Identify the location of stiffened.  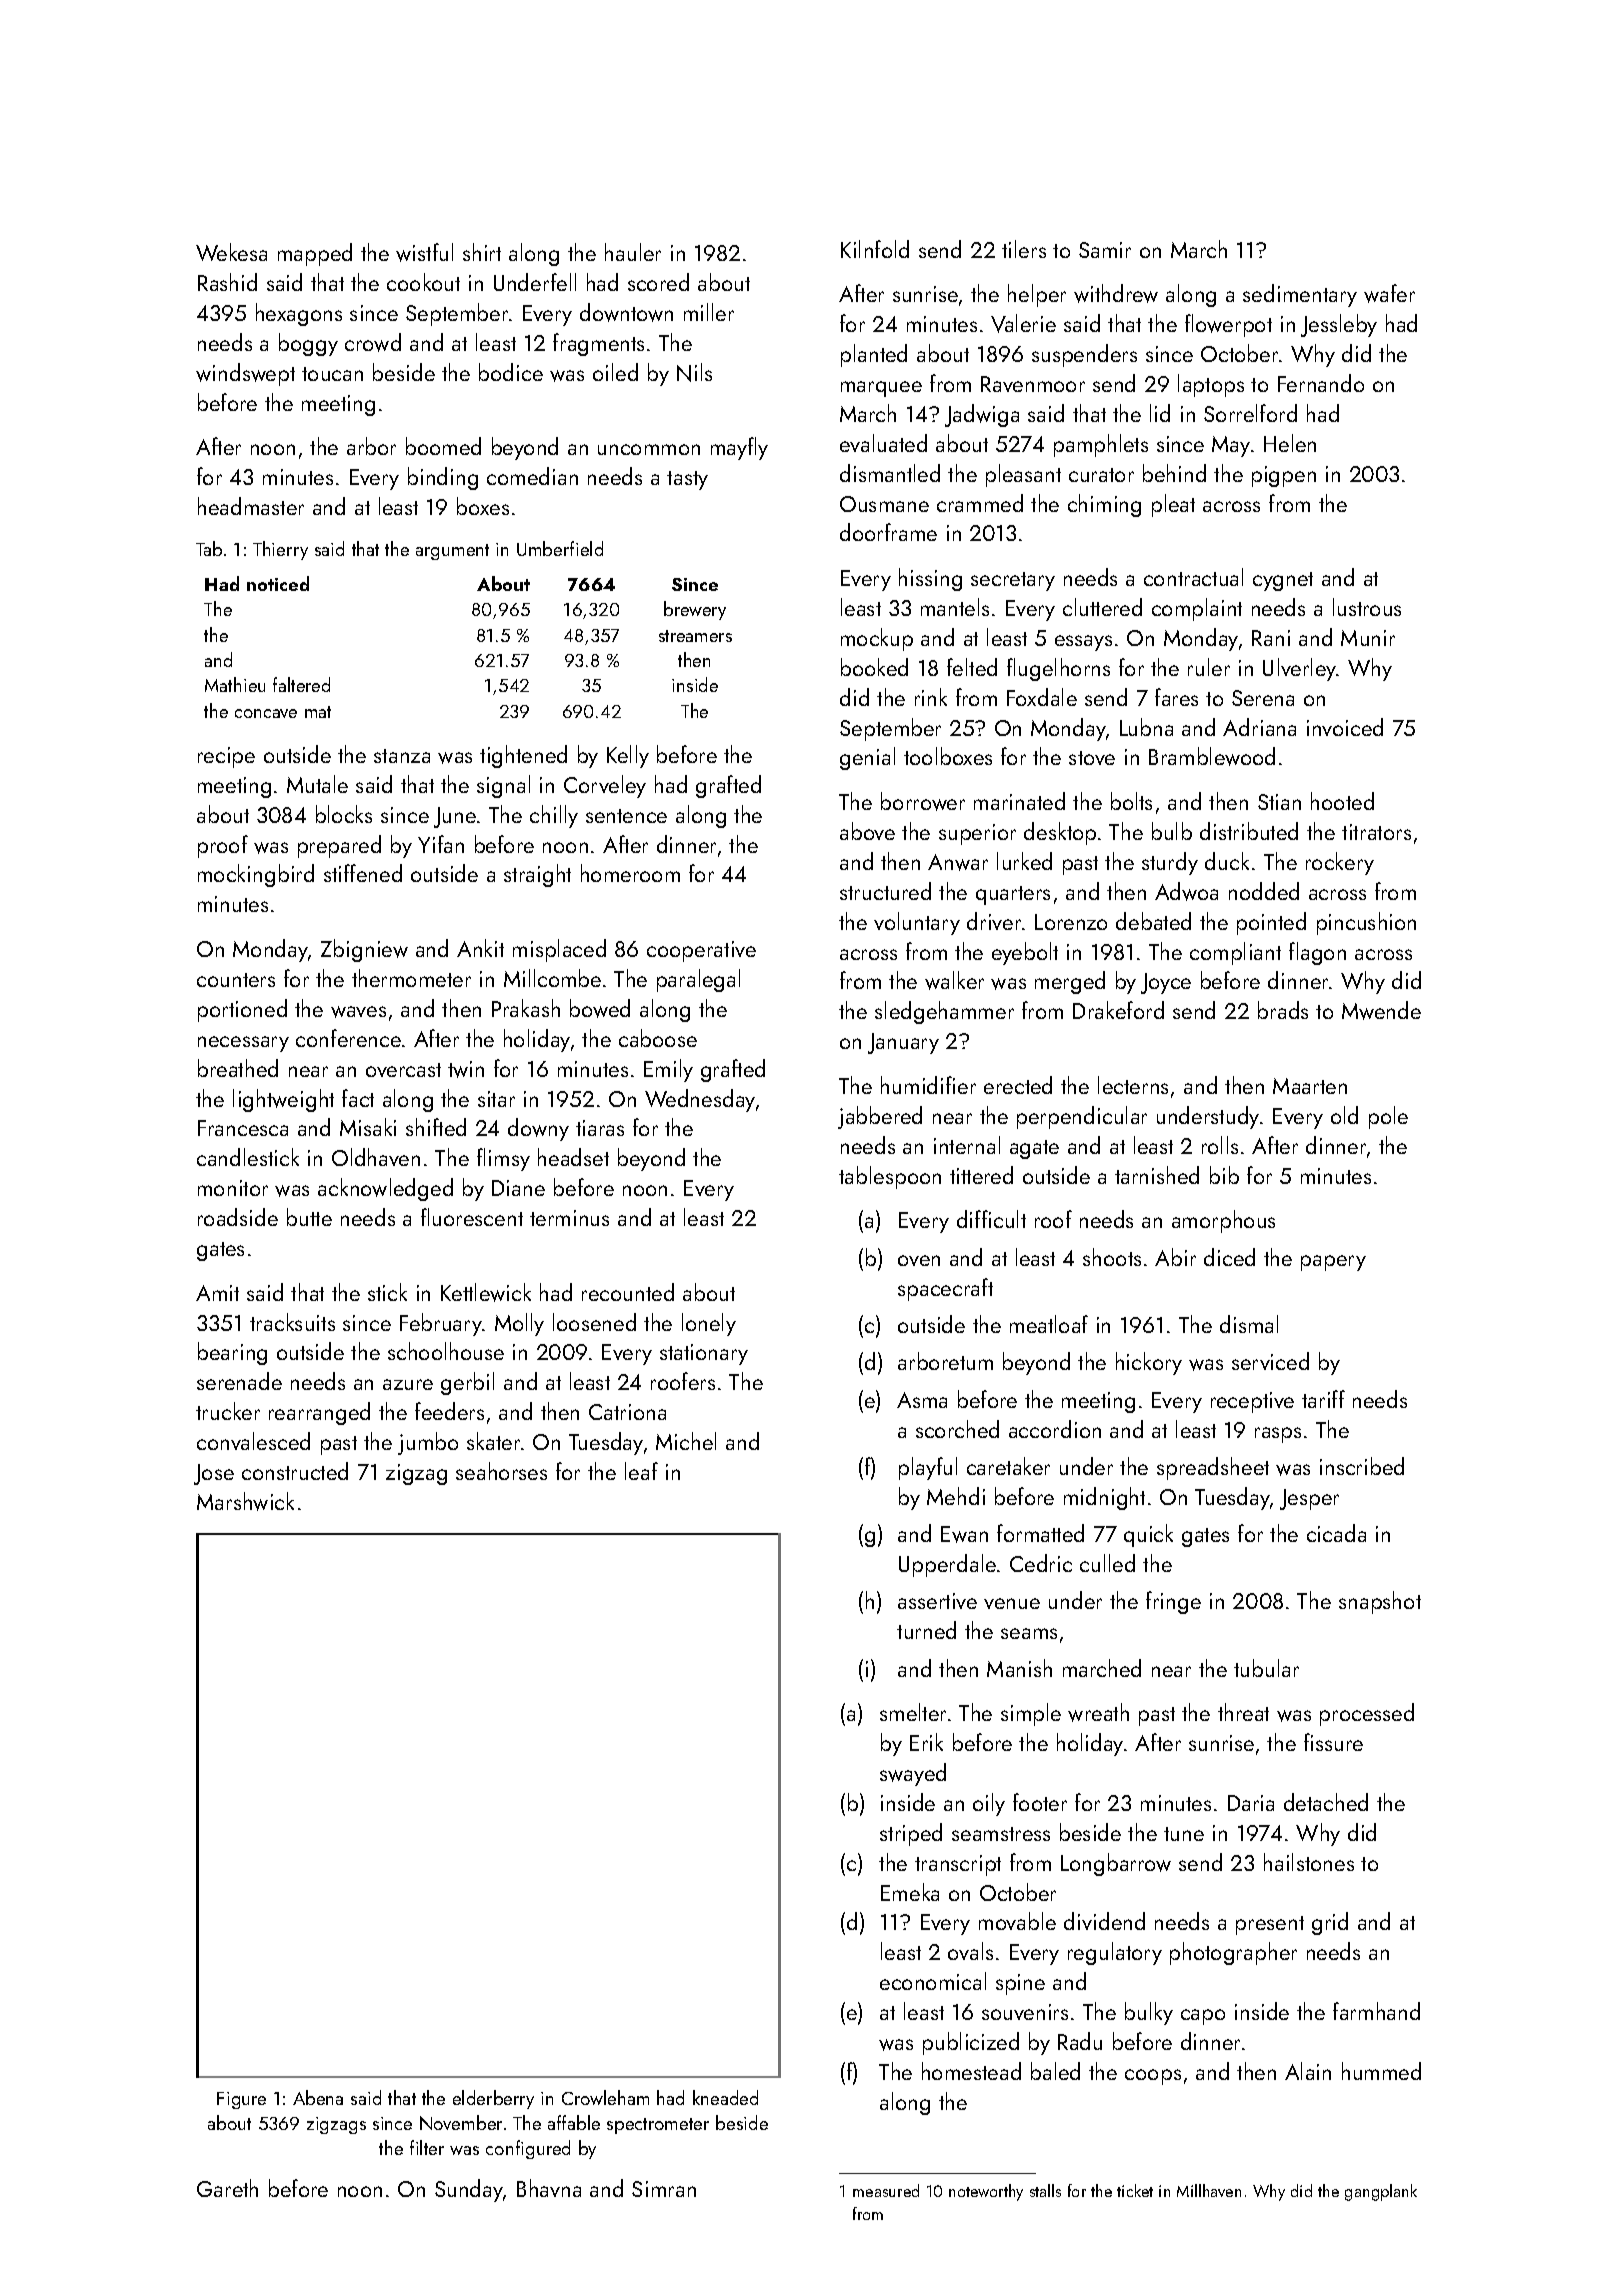
(363, 873).
